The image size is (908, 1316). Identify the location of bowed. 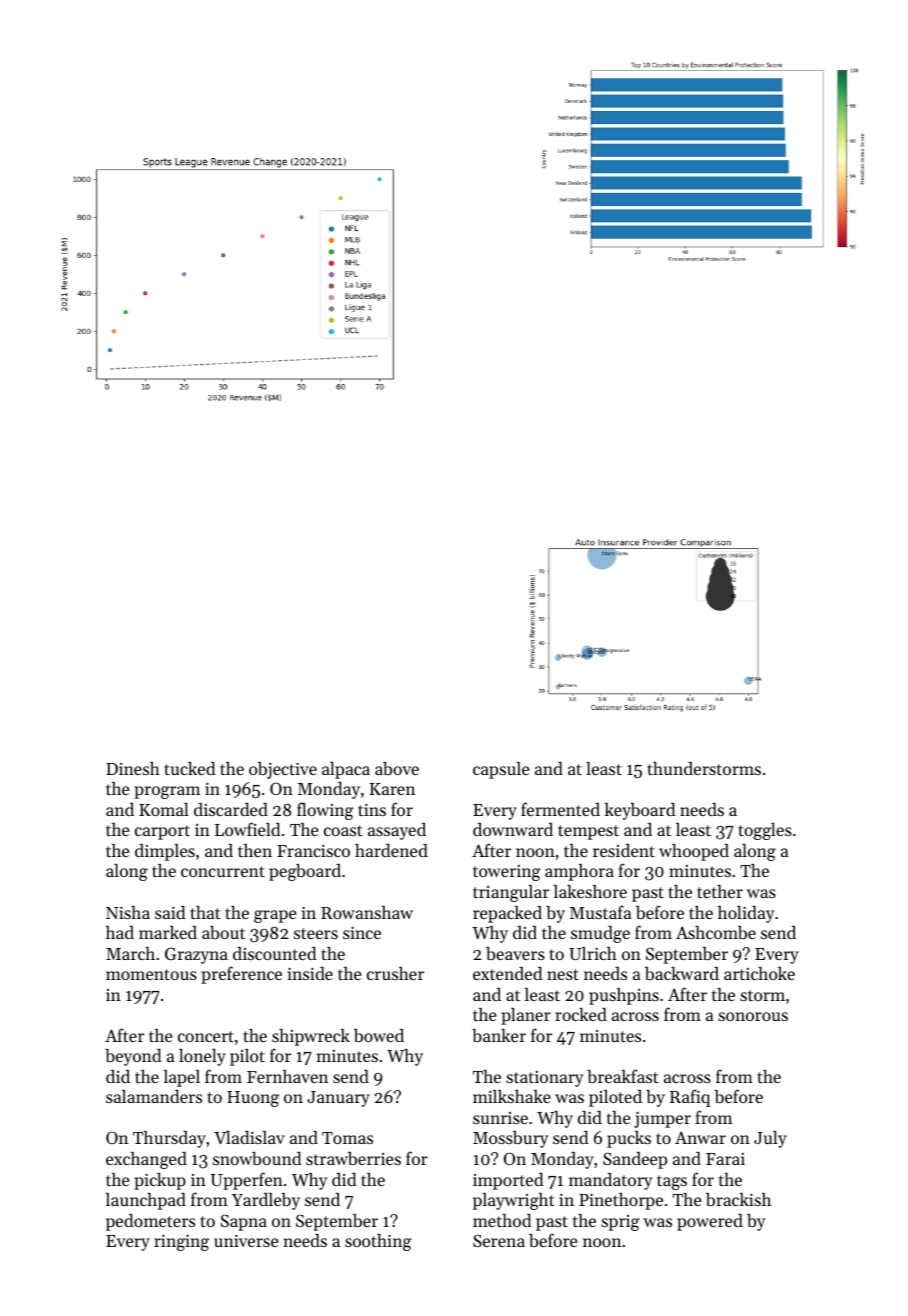
(379, 1035).
